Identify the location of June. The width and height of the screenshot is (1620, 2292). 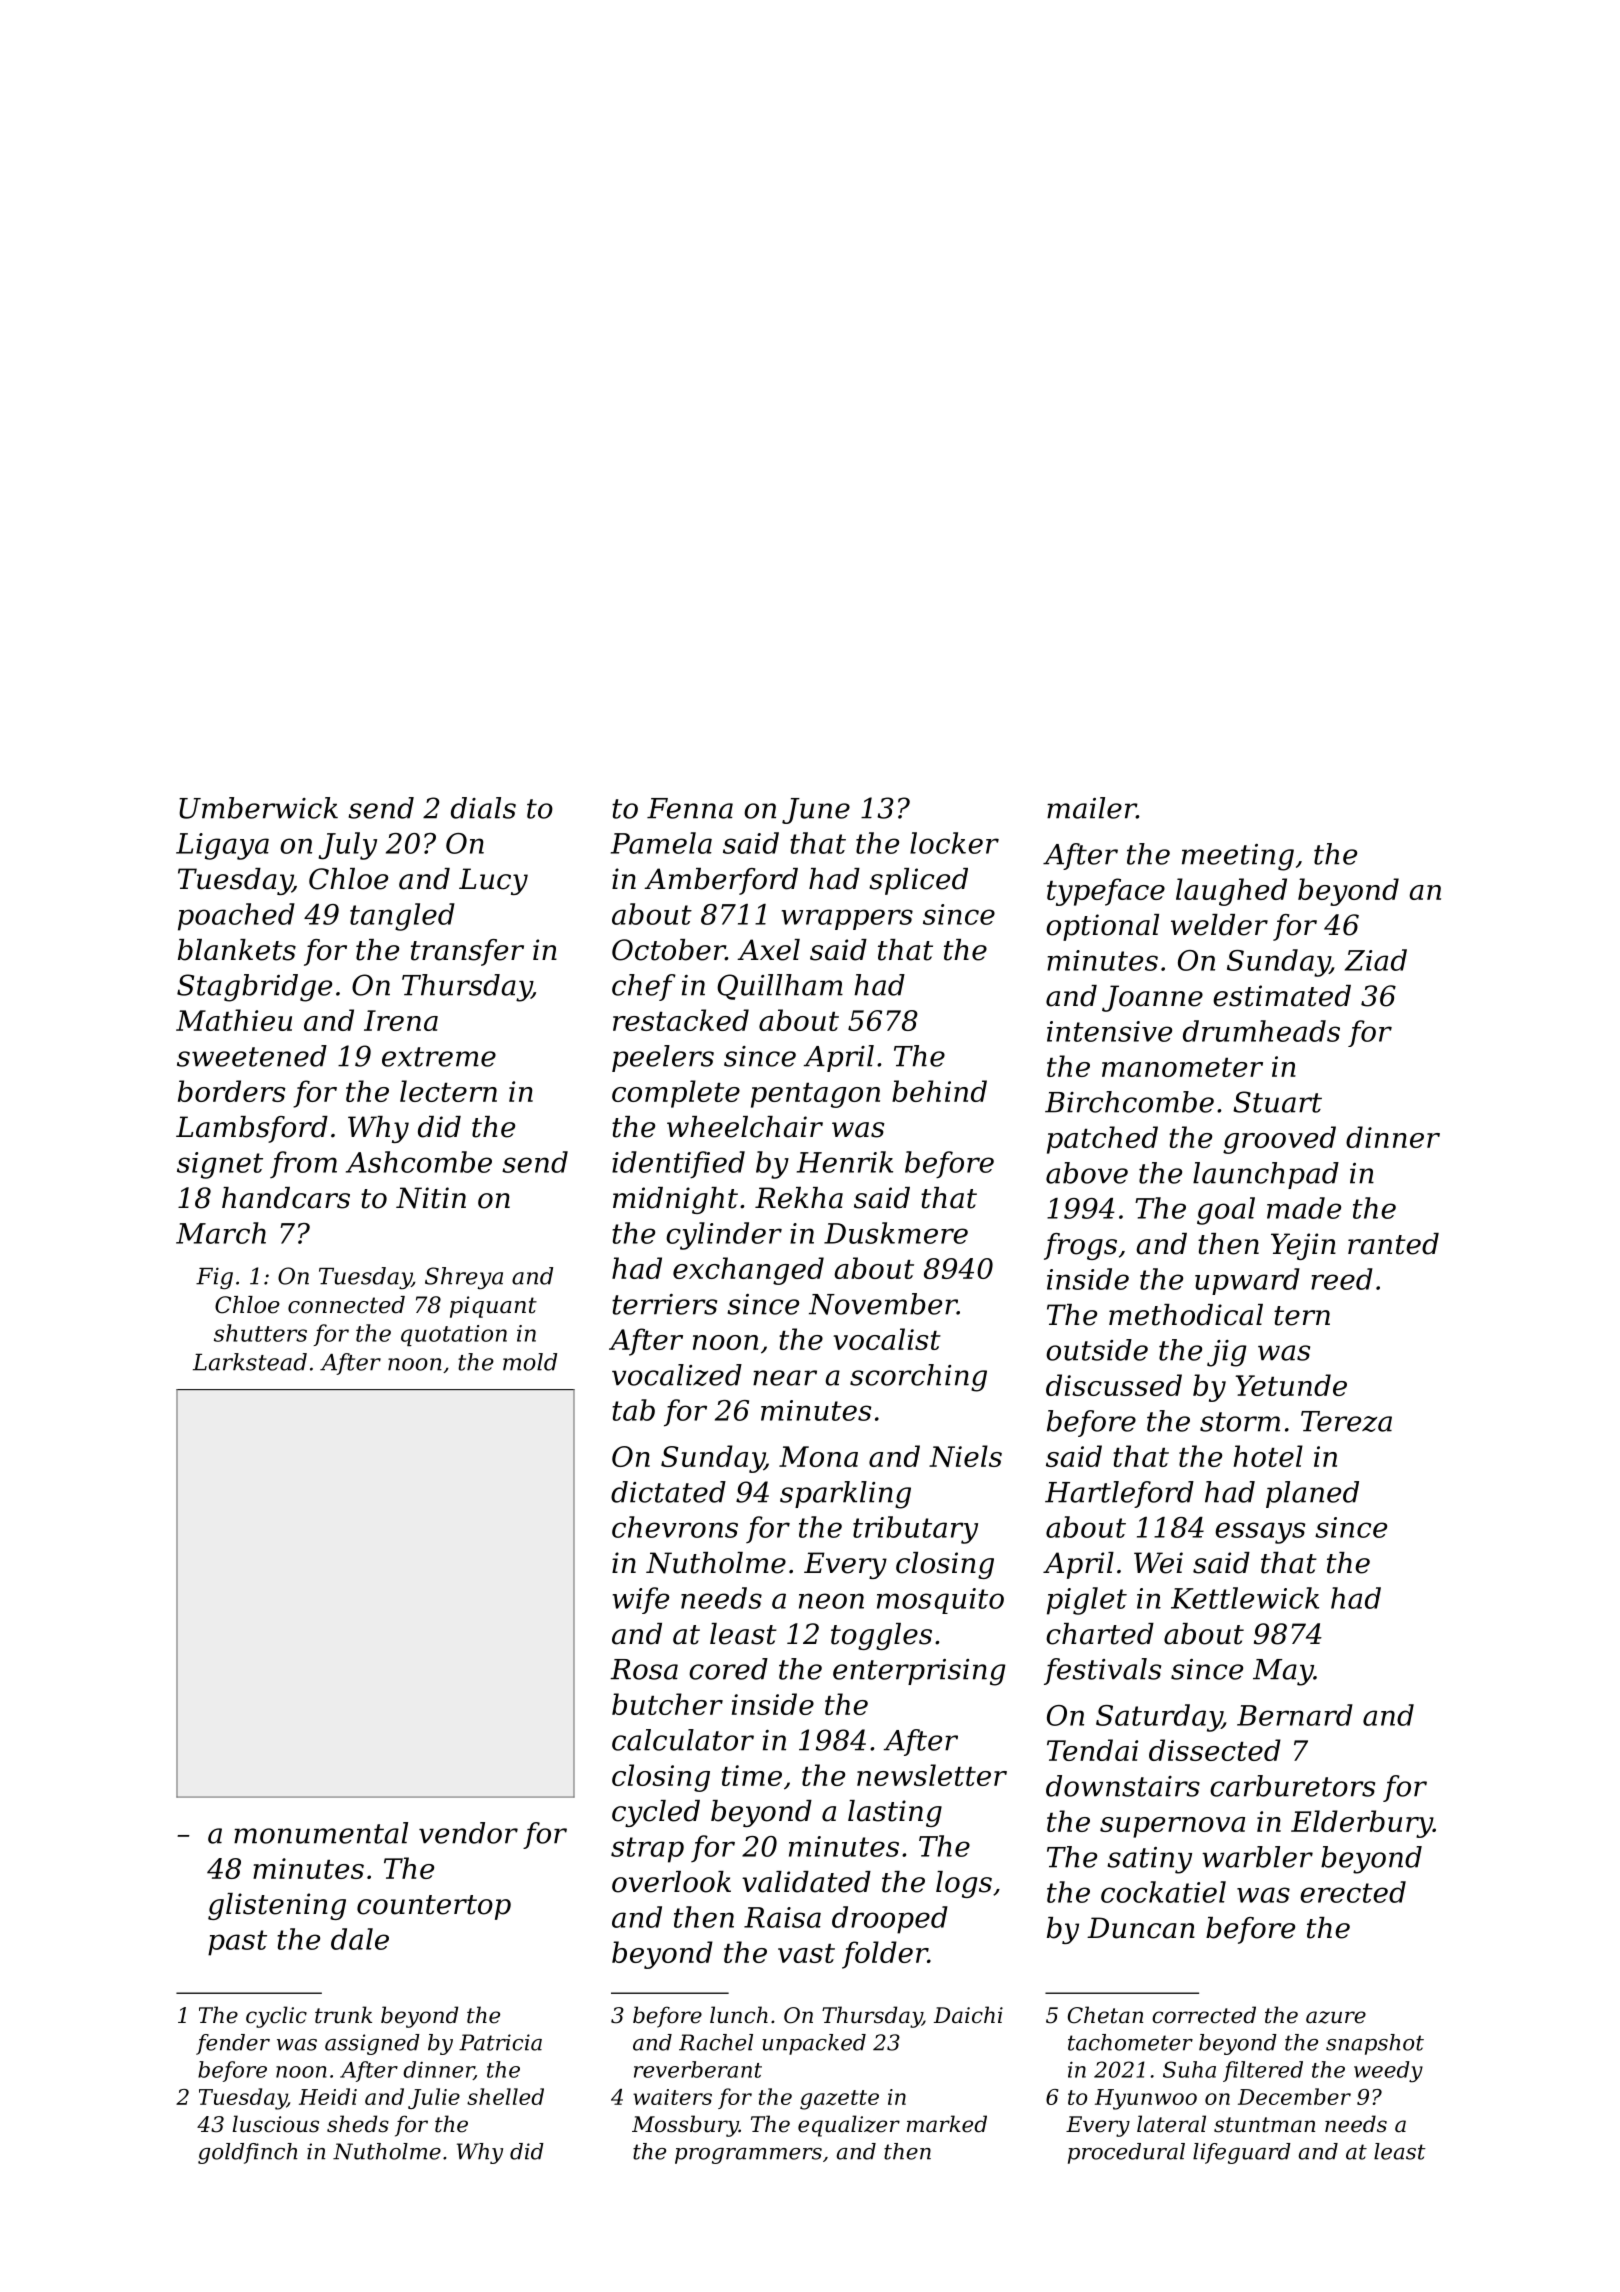
(816, 811).
